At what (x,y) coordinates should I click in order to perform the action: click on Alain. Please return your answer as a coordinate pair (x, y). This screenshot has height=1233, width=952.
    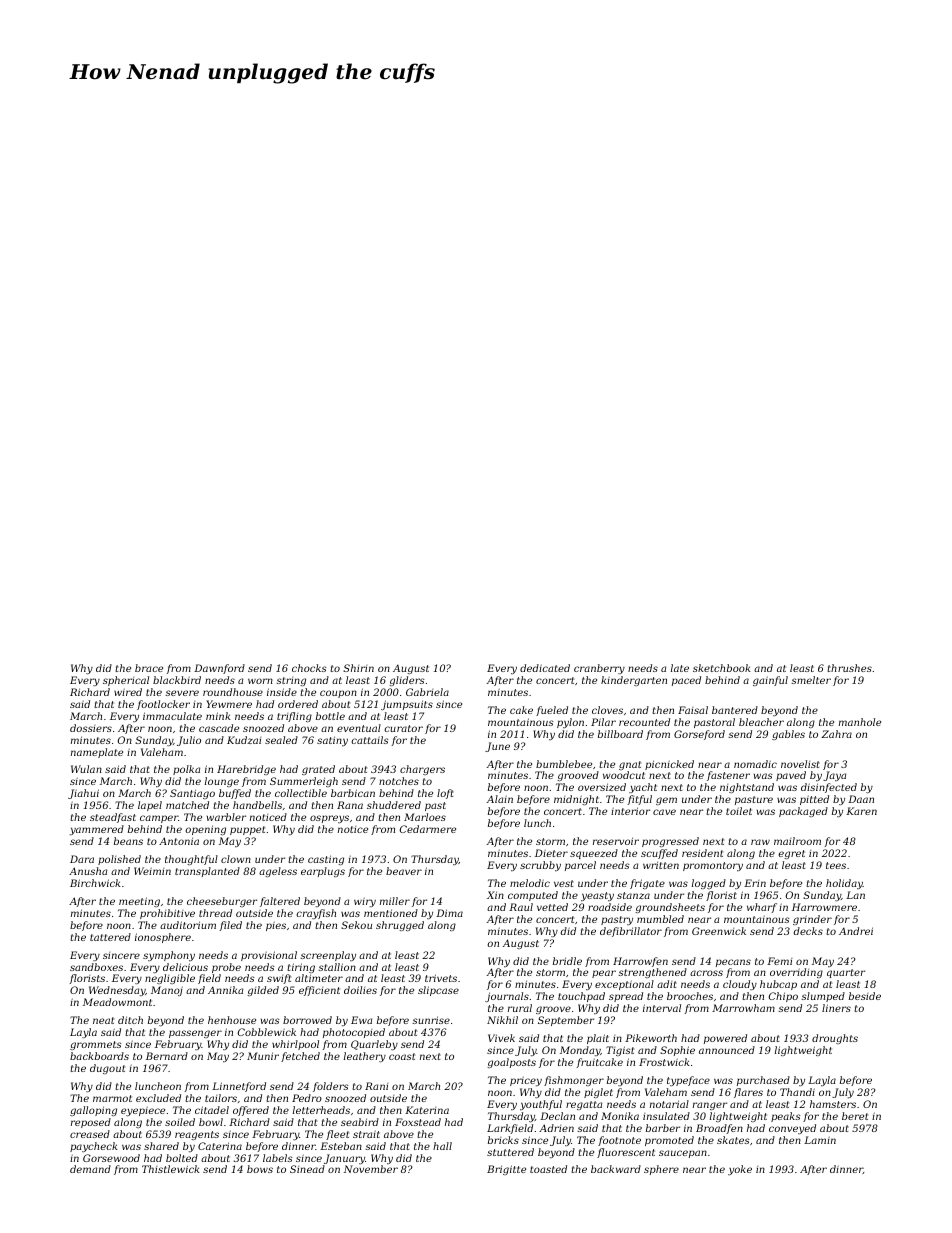
    Looking at the image, I should click on (500, 799).
